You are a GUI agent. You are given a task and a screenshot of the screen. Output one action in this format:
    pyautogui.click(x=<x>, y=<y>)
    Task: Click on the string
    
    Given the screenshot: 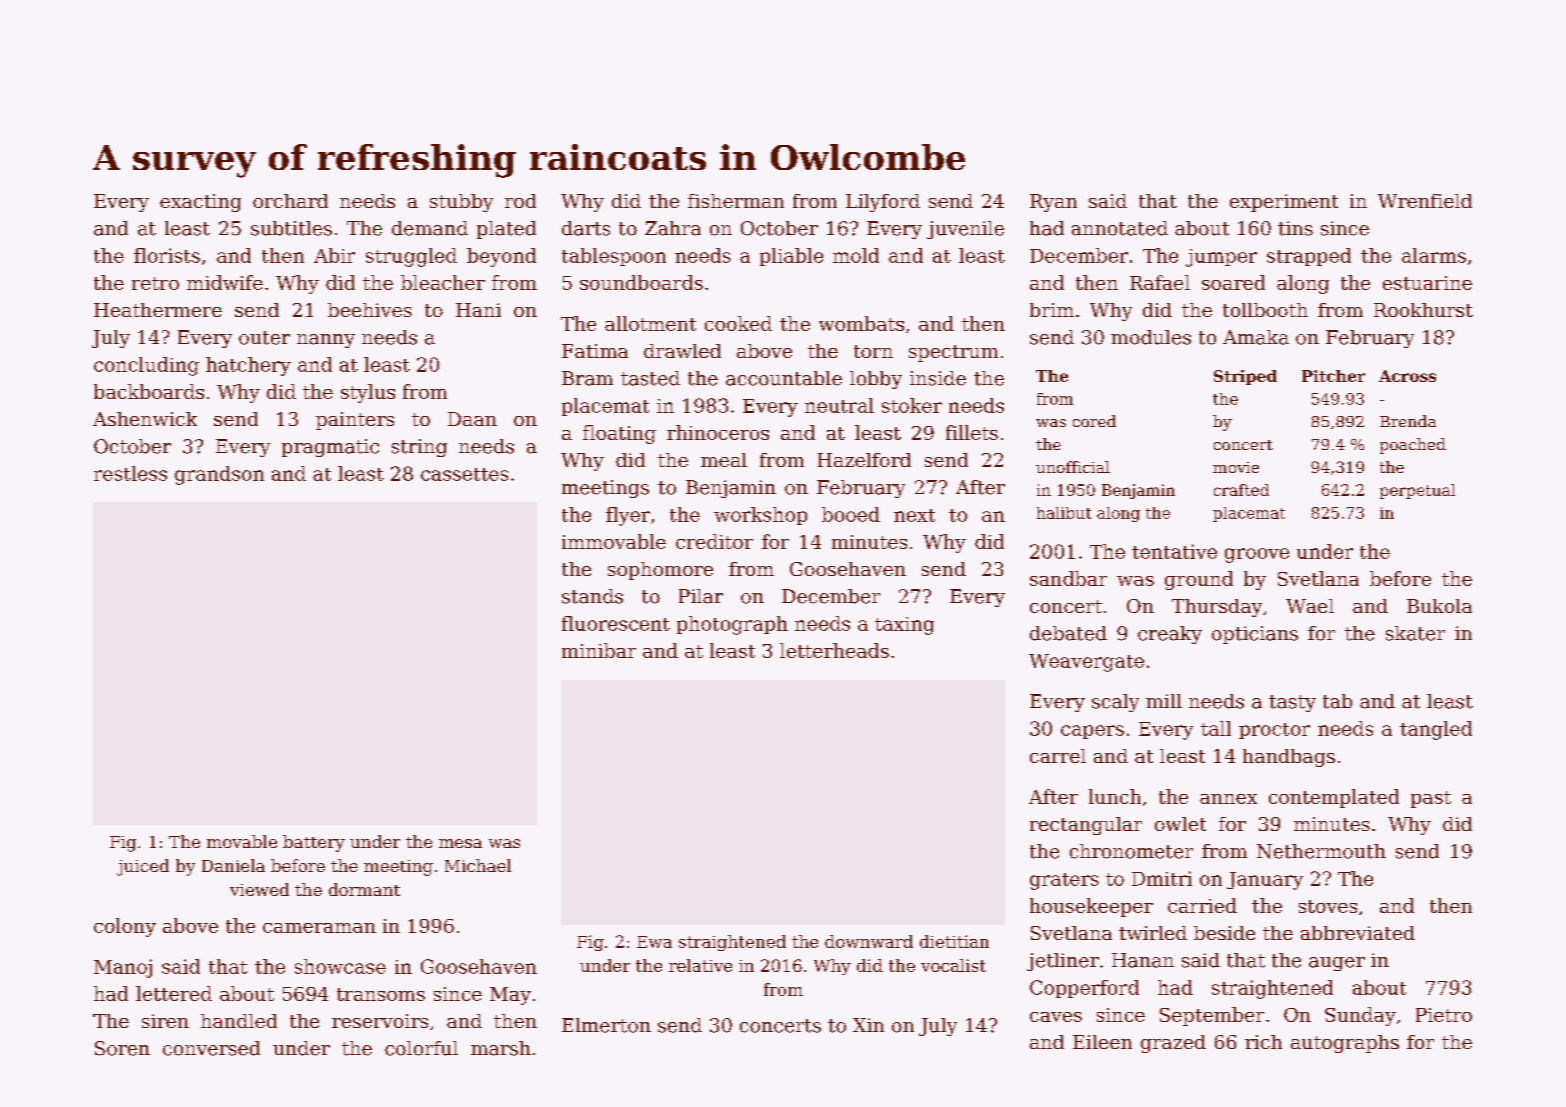 What is the action you would take?
    pyautogui.click(x=419, y=448)
